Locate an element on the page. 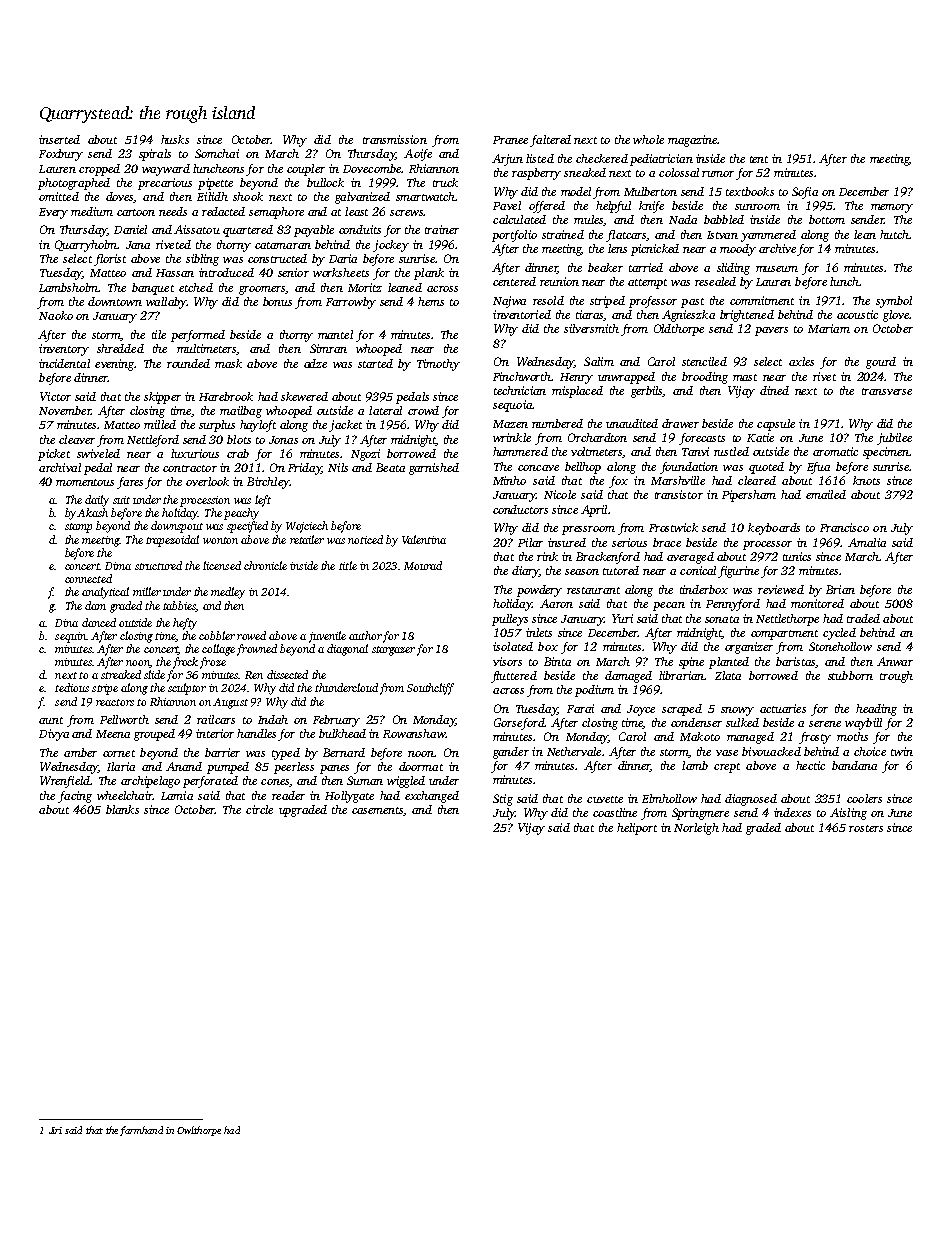 The width and height of the document is (952, 1233). unwrapped is located at coordinates (626, 378).
